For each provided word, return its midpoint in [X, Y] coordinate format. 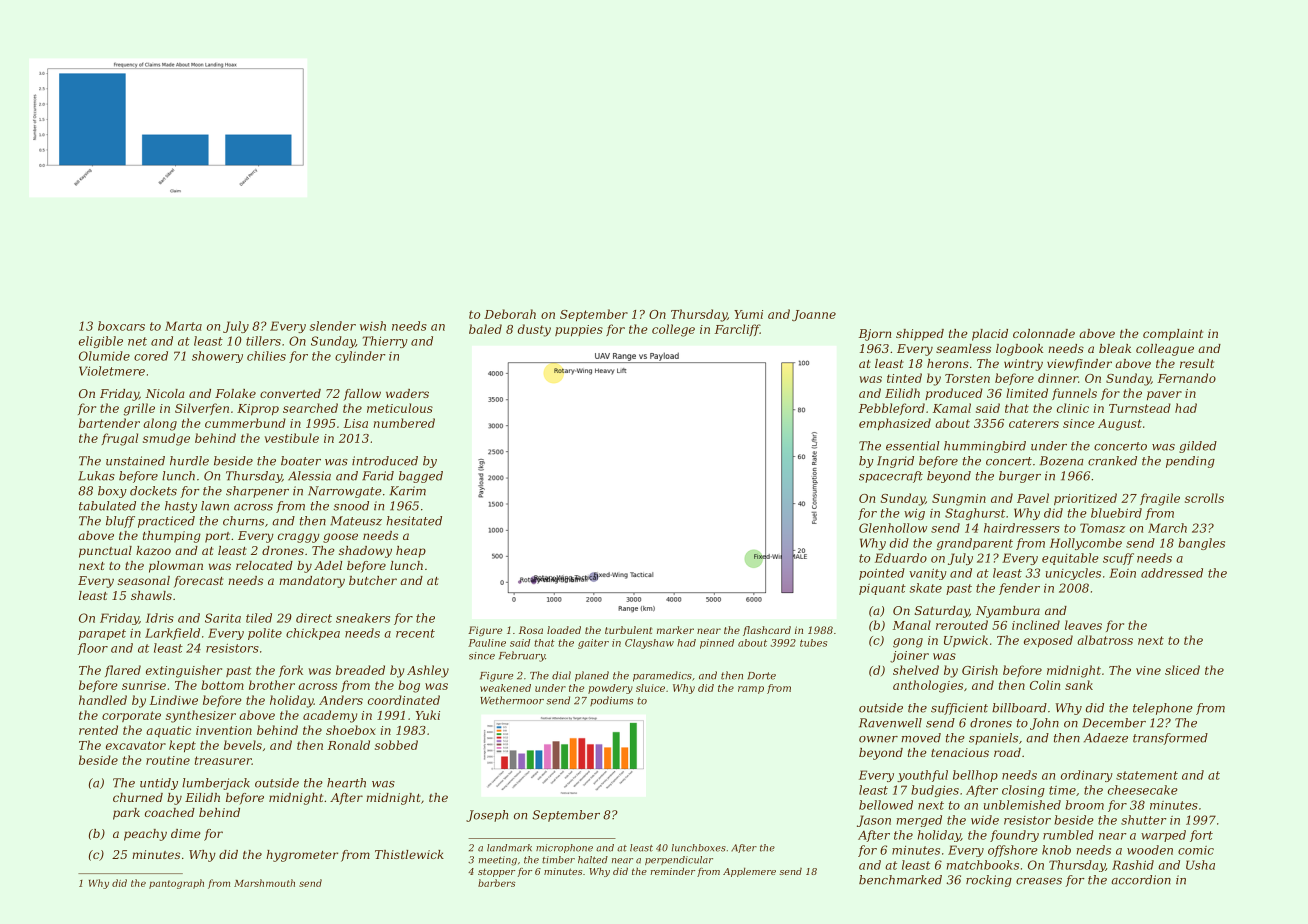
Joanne [814, 315]
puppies [579, 330]
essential [913, 446]
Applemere [749, 872]
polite [265, 634]
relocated [264, 565]
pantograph [176, 884]
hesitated [414, 521]
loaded [564, 630]
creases [1039, 881]
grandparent [975, 544]
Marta [183, 326]
